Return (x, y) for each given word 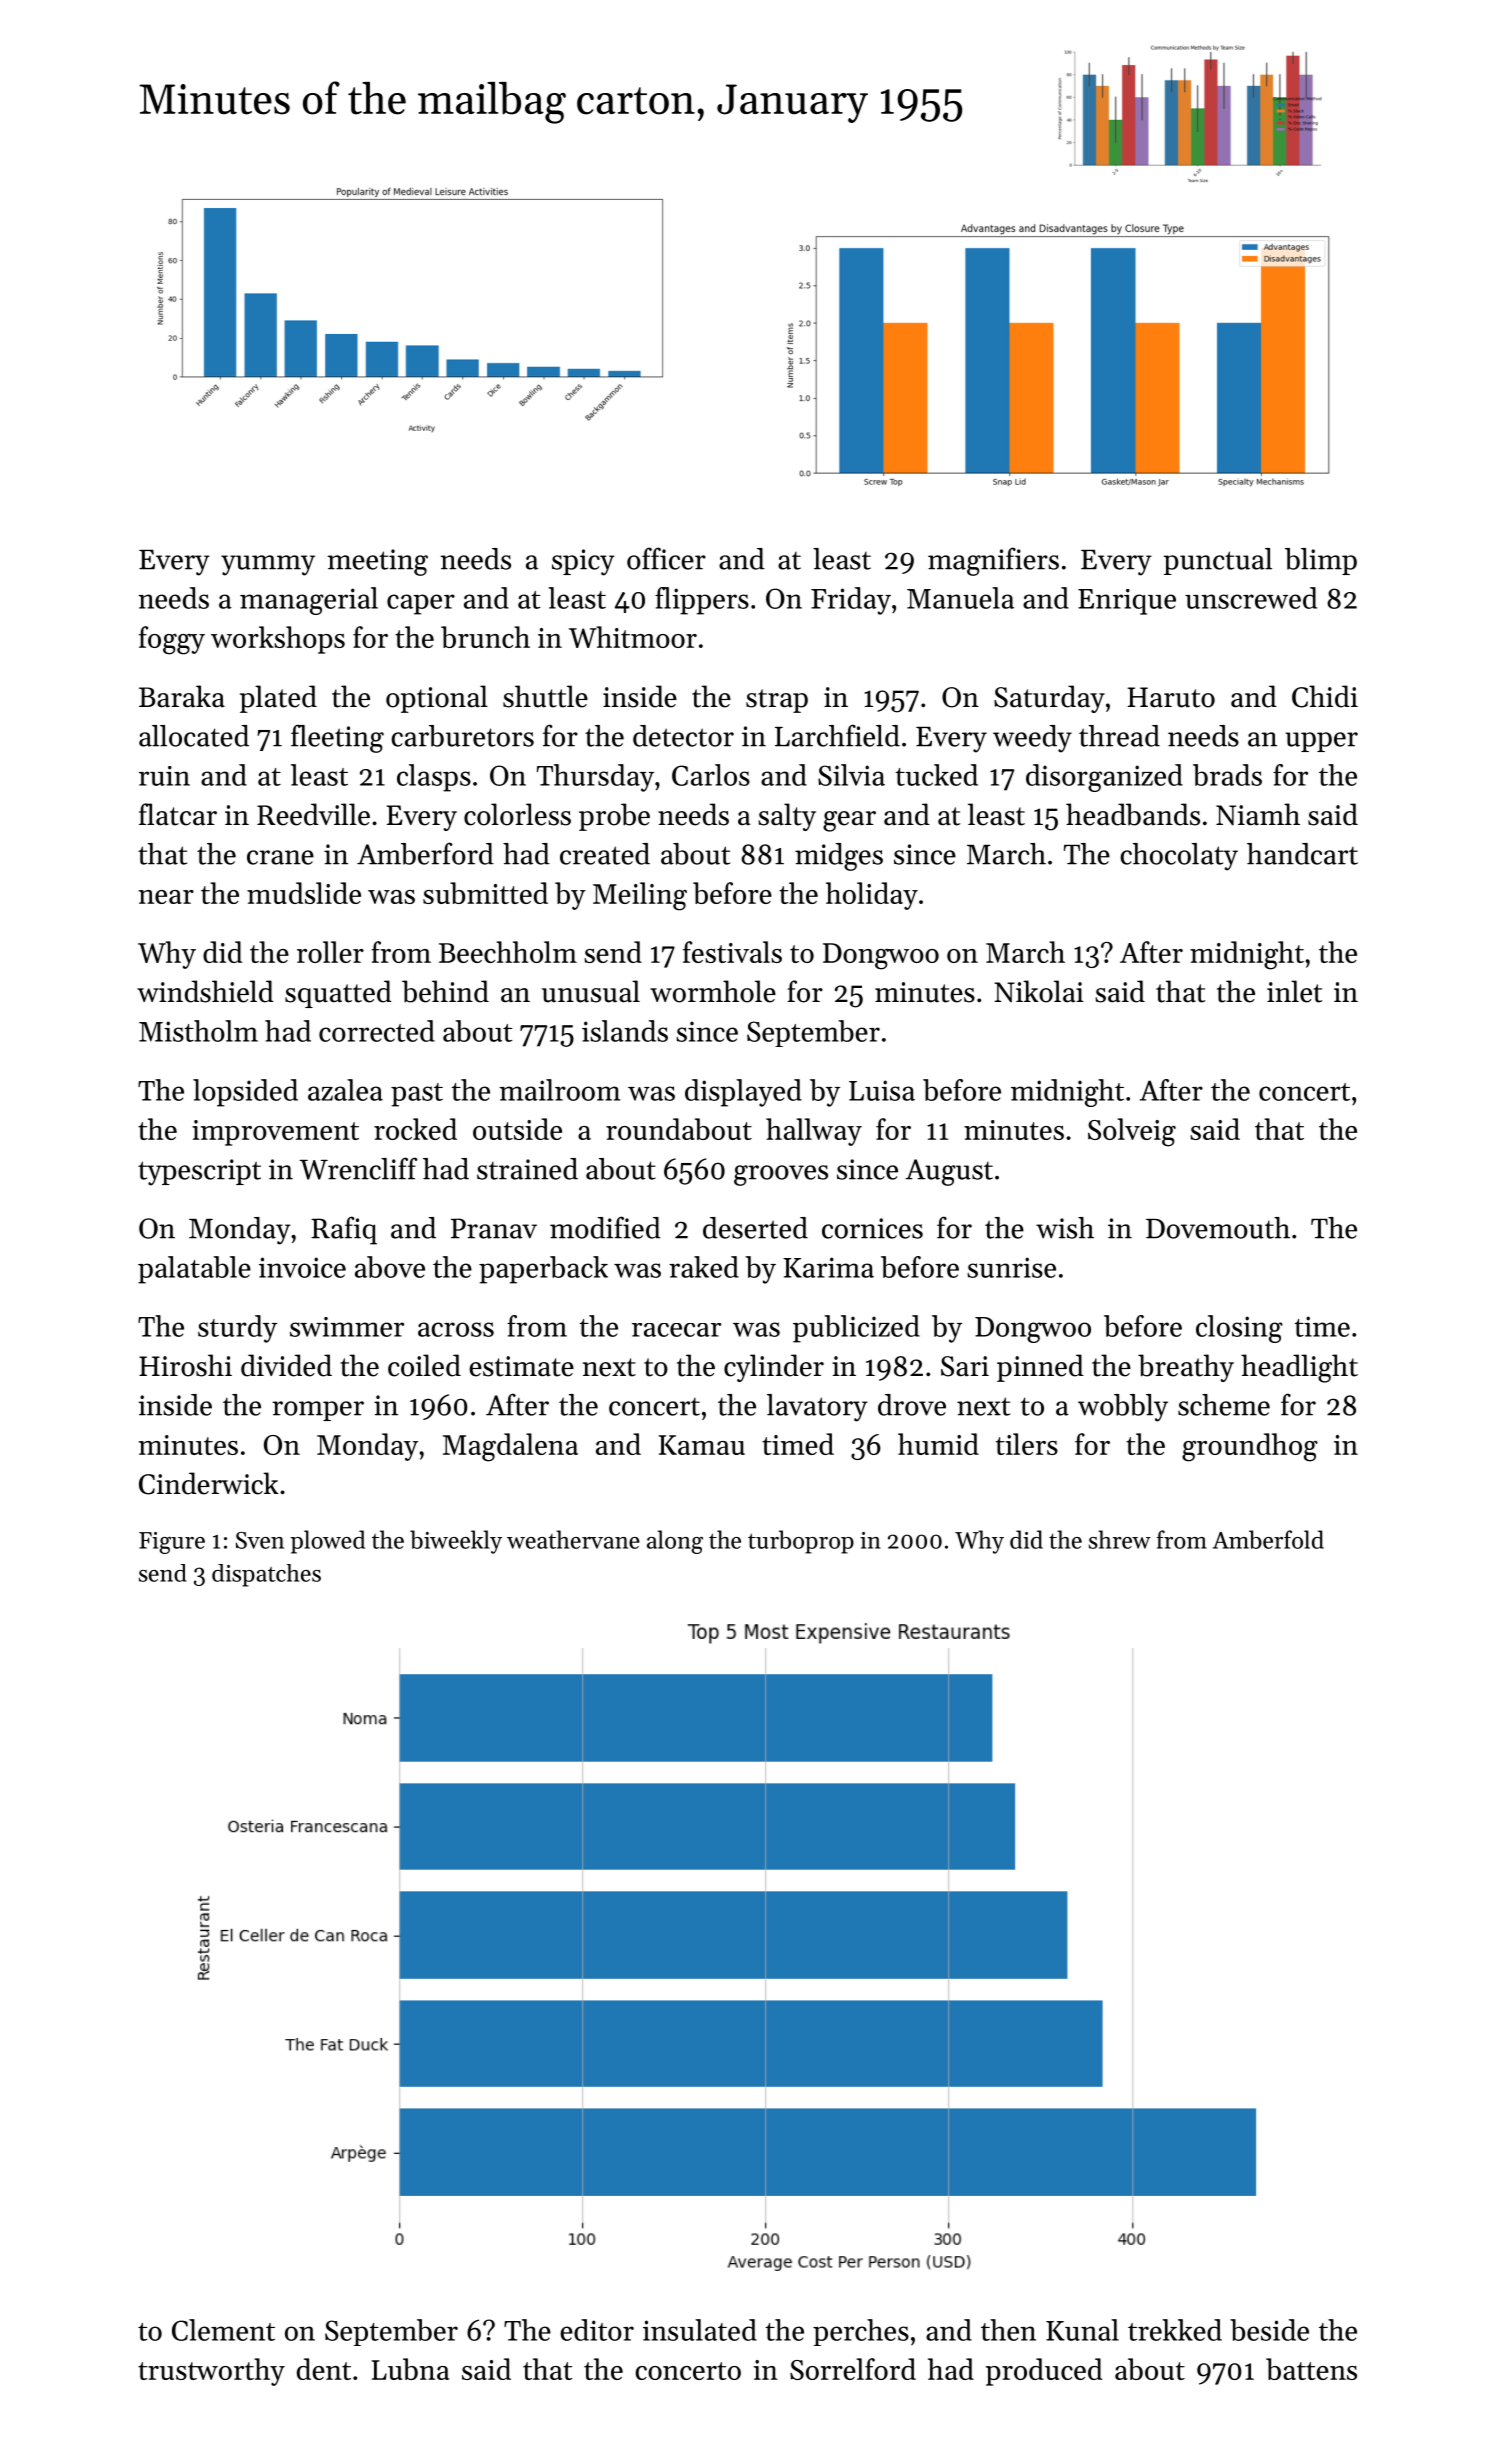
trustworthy (211, 2372)
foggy (172, 640)
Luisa (882, 1090)
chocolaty (1179, 857)
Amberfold (1268, 1539)
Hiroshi (185, 1365)
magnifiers (993, 561)
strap (777, 701)
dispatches (266, 1575)
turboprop (801, 1542)
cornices (872, 1228)
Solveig (1132, 1132)
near (166, 897)
